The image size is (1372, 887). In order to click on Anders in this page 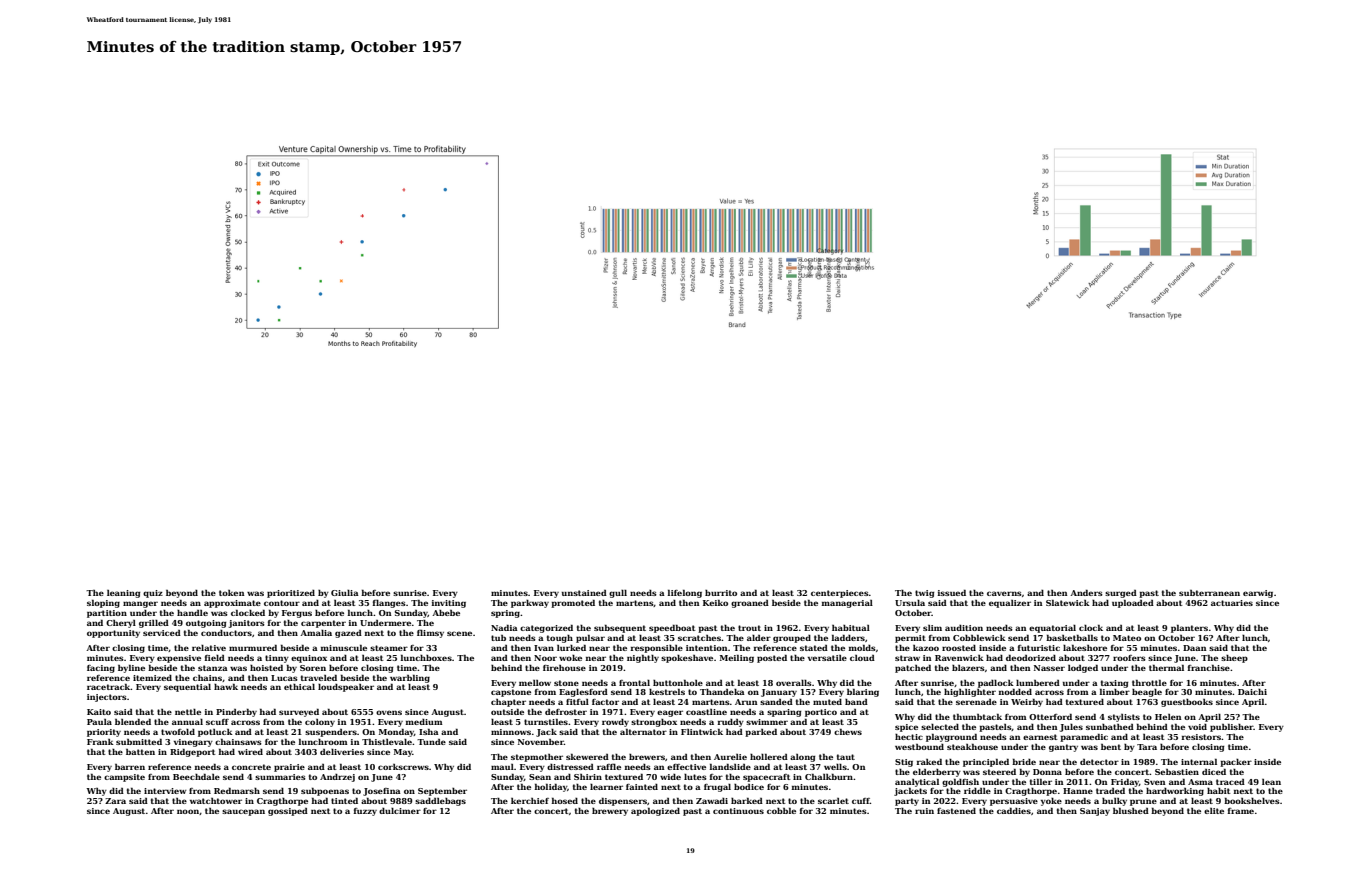, I will do `click(1086, 593)`.
